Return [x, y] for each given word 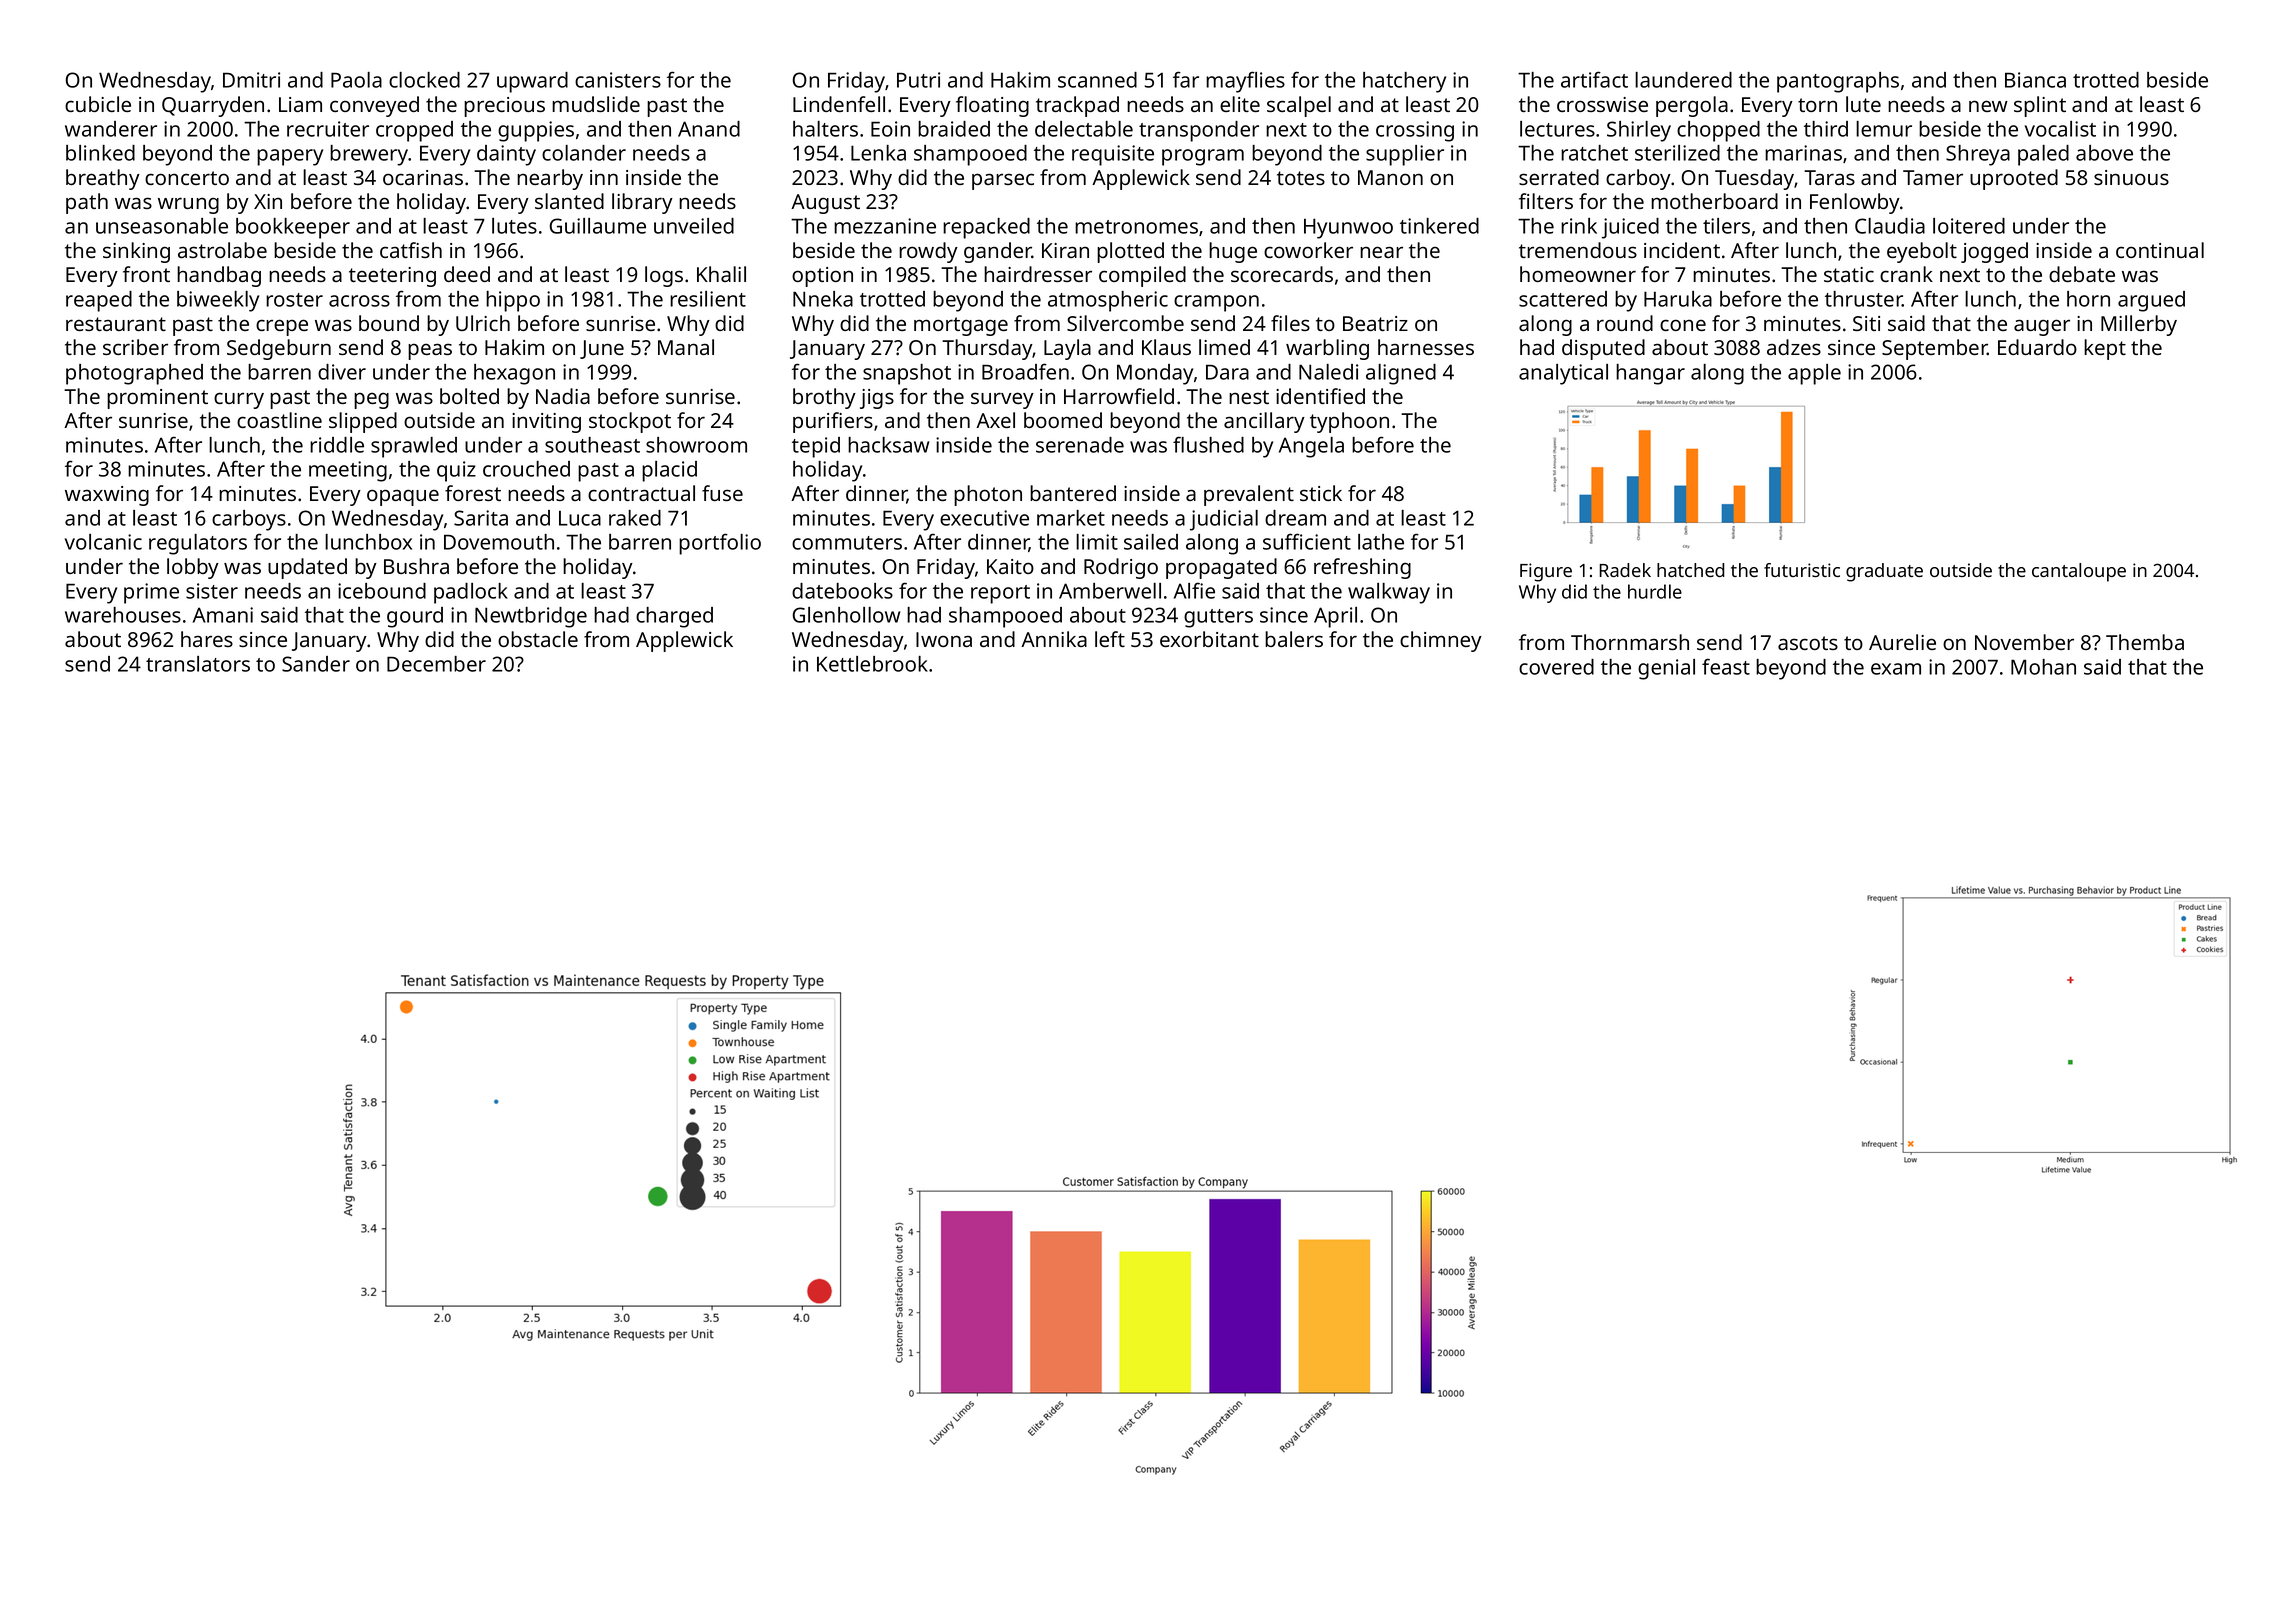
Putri [918, 80]
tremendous [1578, 250]
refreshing [1362, 568]
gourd [415, 617]
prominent [157, 399]
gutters [1218, 618]
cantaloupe [2079, 572]
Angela [1311, 447]
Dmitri [251, 80]
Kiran [1065, 250]
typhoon [1349, 422]
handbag [219, 276]
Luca [580, 518]
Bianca [2035, 80]
